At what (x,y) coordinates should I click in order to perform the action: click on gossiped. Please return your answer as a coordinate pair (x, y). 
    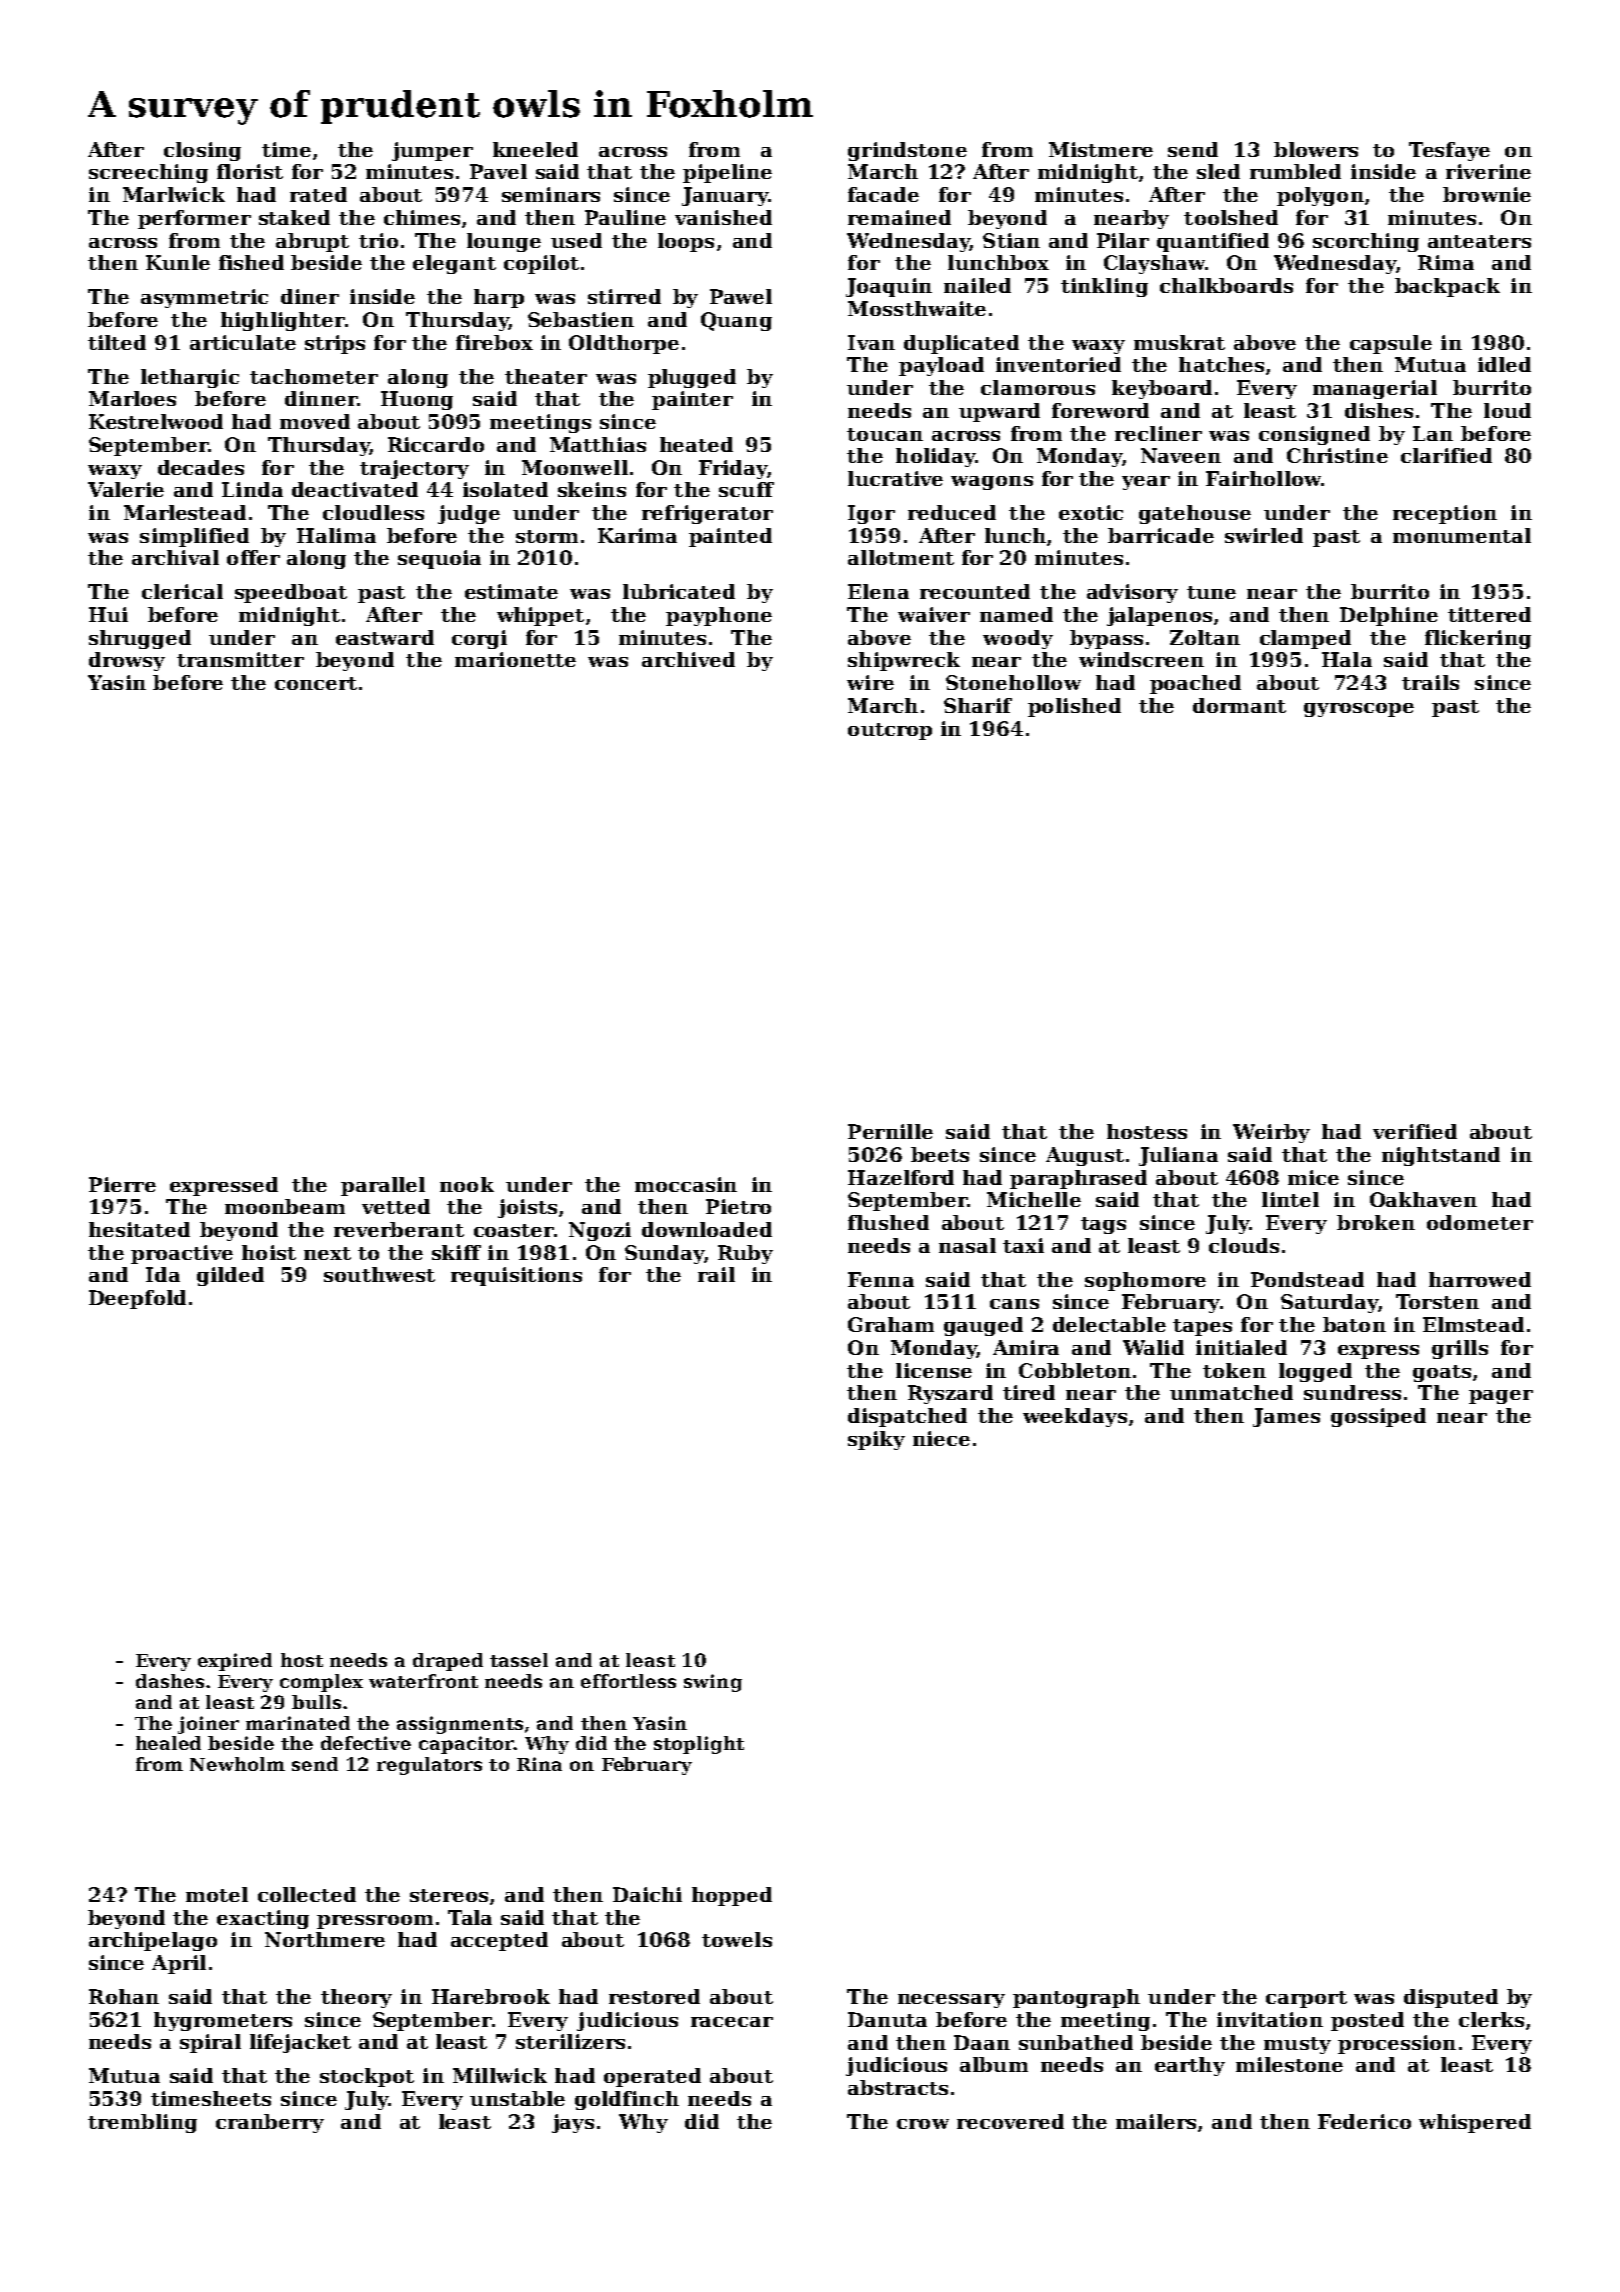
    Looking at the image, I should click on (1378, 1417).
